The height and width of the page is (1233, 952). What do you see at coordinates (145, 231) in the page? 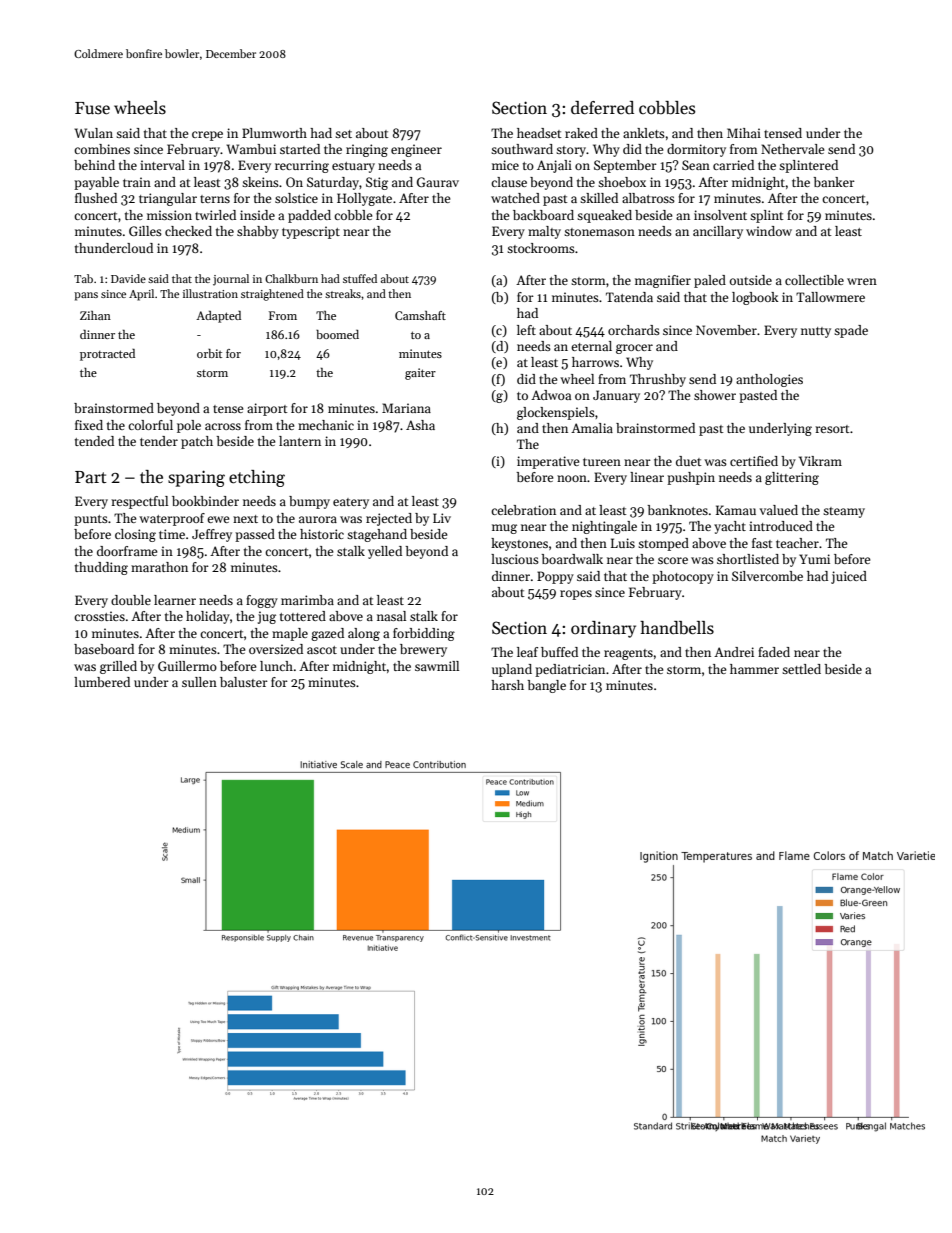
I see `Gilles` at bounding box center [145, 231].
